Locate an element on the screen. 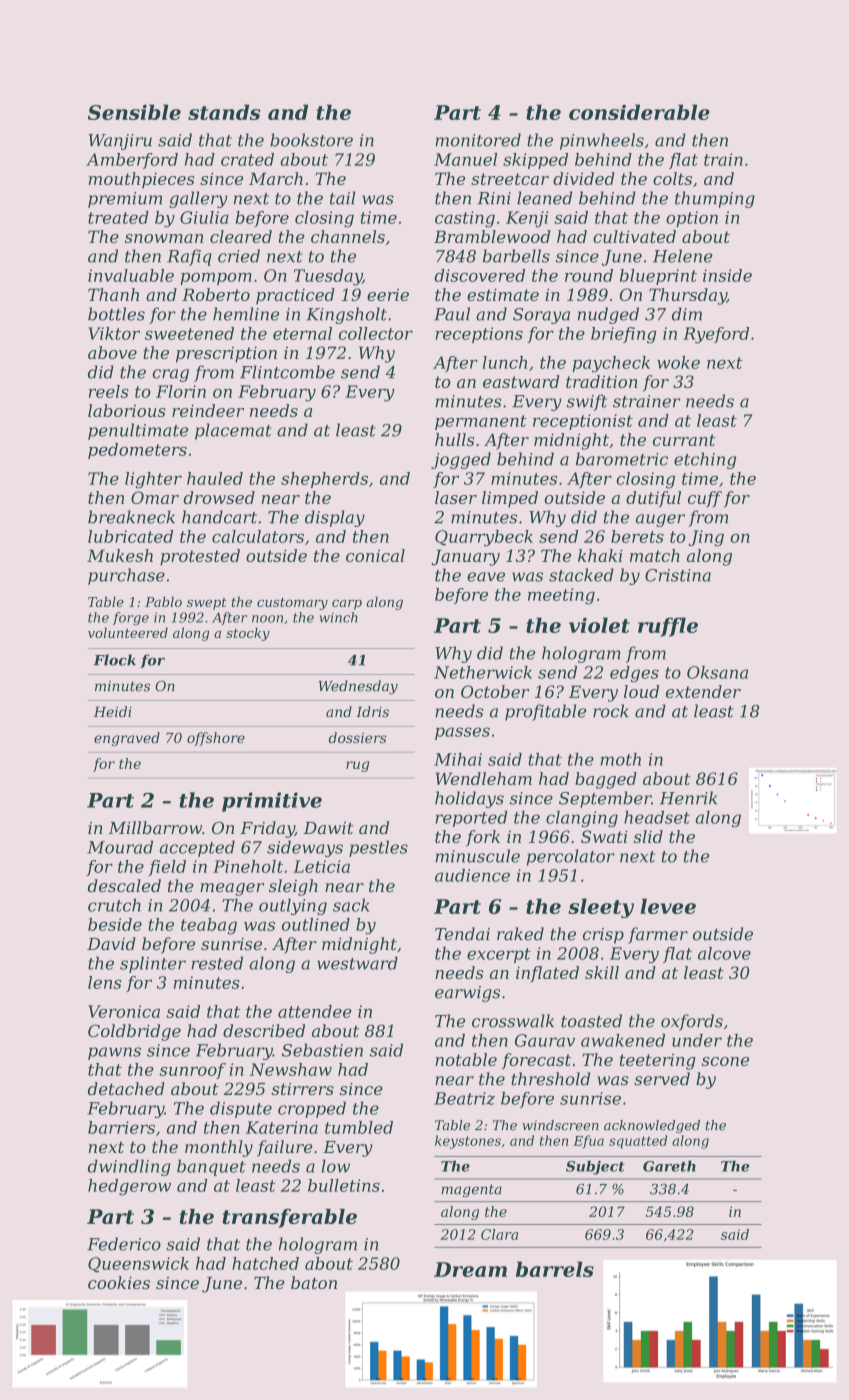 The width and height of the screenshot is (849, 1400). passes is located at coordinates (462, 733).
